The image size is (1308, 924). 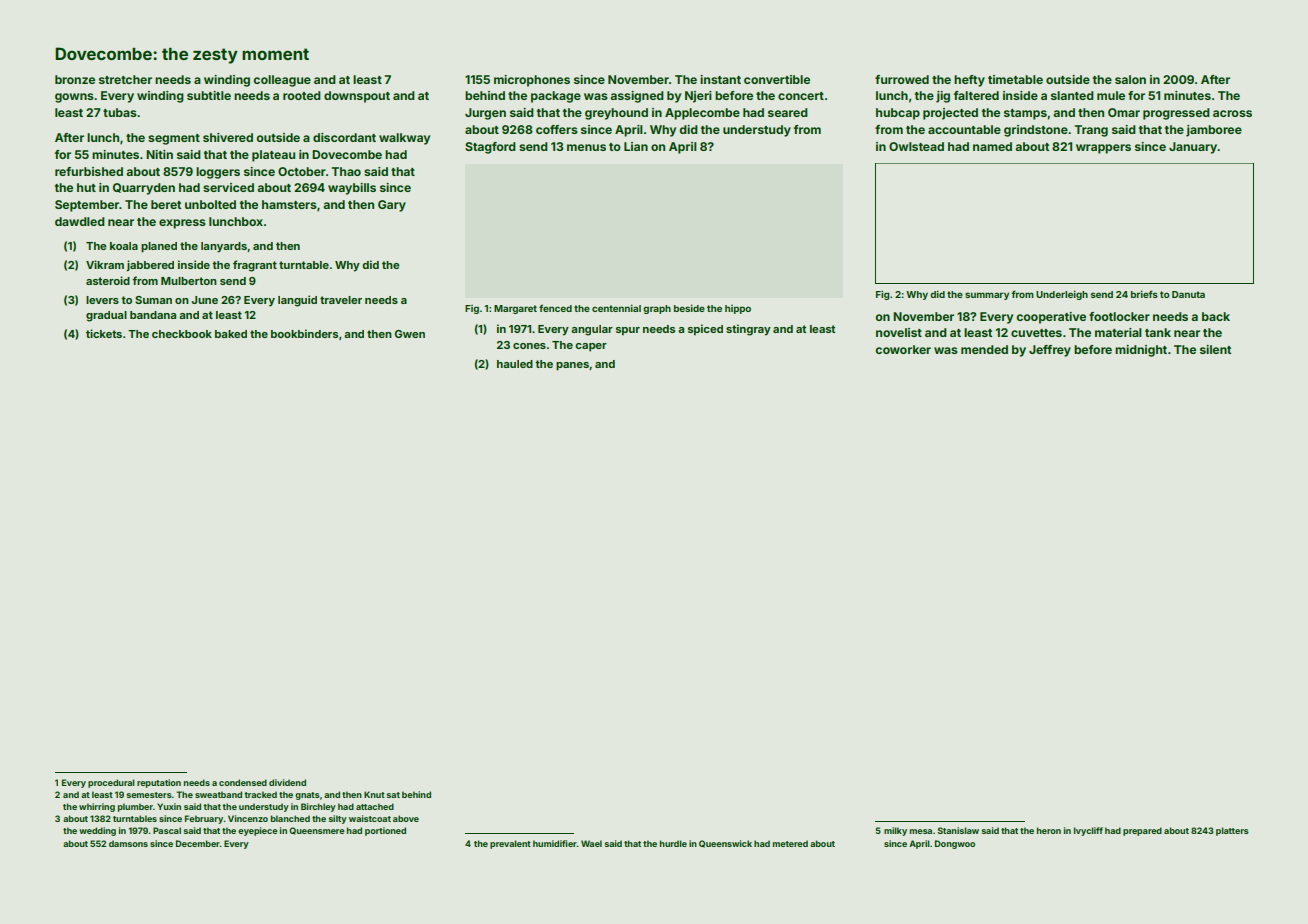 What do you see at coordinates (572, 366) in the image?
I see `panes` at bounding box center [572, 366].
